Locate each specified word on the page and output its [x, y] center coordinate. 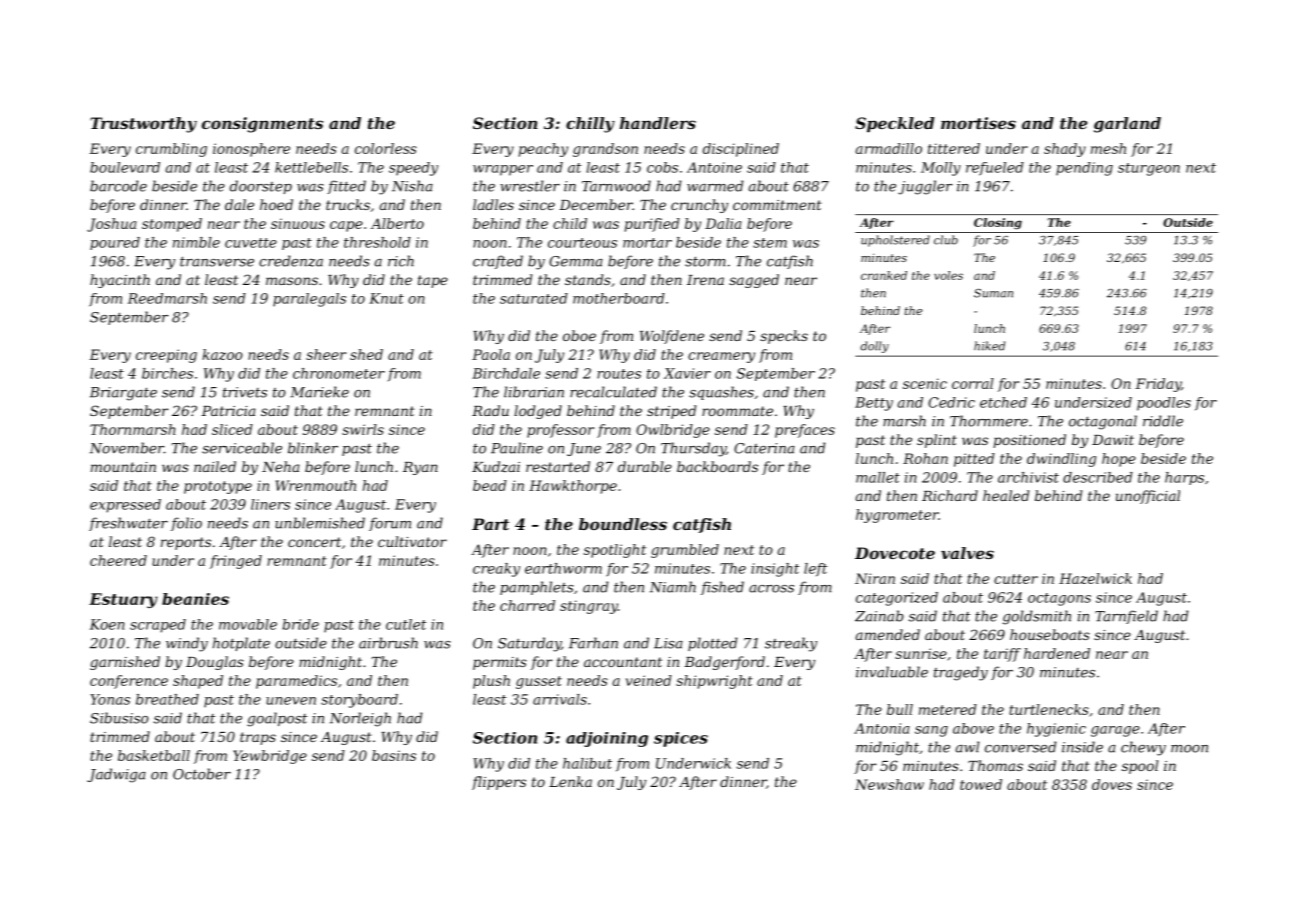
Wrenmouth [316, 485]
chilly [590, 125]
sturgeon [1149, 169]
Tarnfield [1126, 617]
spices [681, 739]
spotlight [615, 551]
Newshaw [889, 784]
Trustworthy [143, 125]
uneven [291, 701]
